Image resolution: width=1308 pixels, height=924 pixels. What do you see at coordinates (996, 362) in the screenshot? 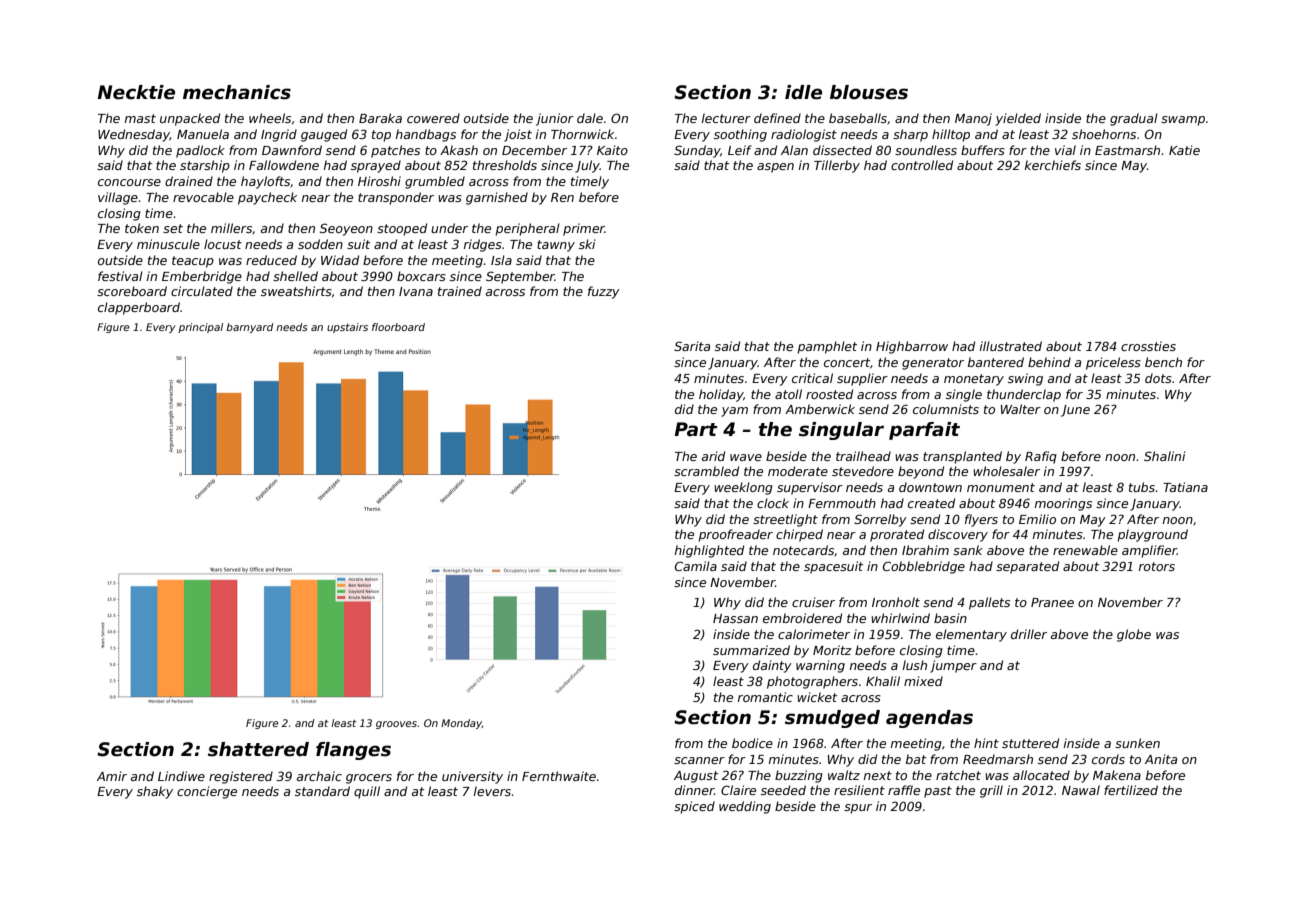
I see `bantered` at bounding box center [996, 362].
